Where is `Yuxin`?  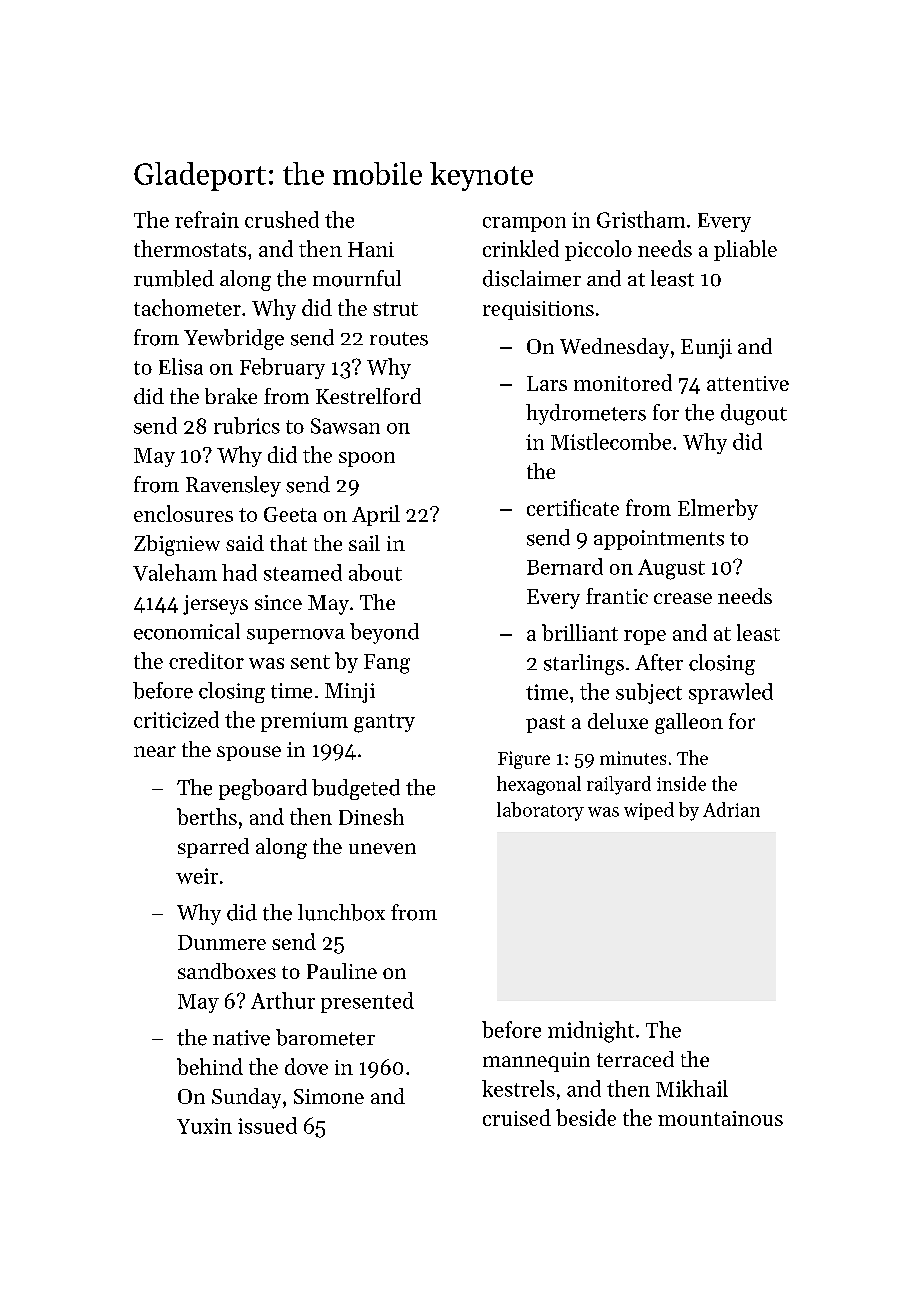 Yuxin is located at coordinates (204, 1126).
